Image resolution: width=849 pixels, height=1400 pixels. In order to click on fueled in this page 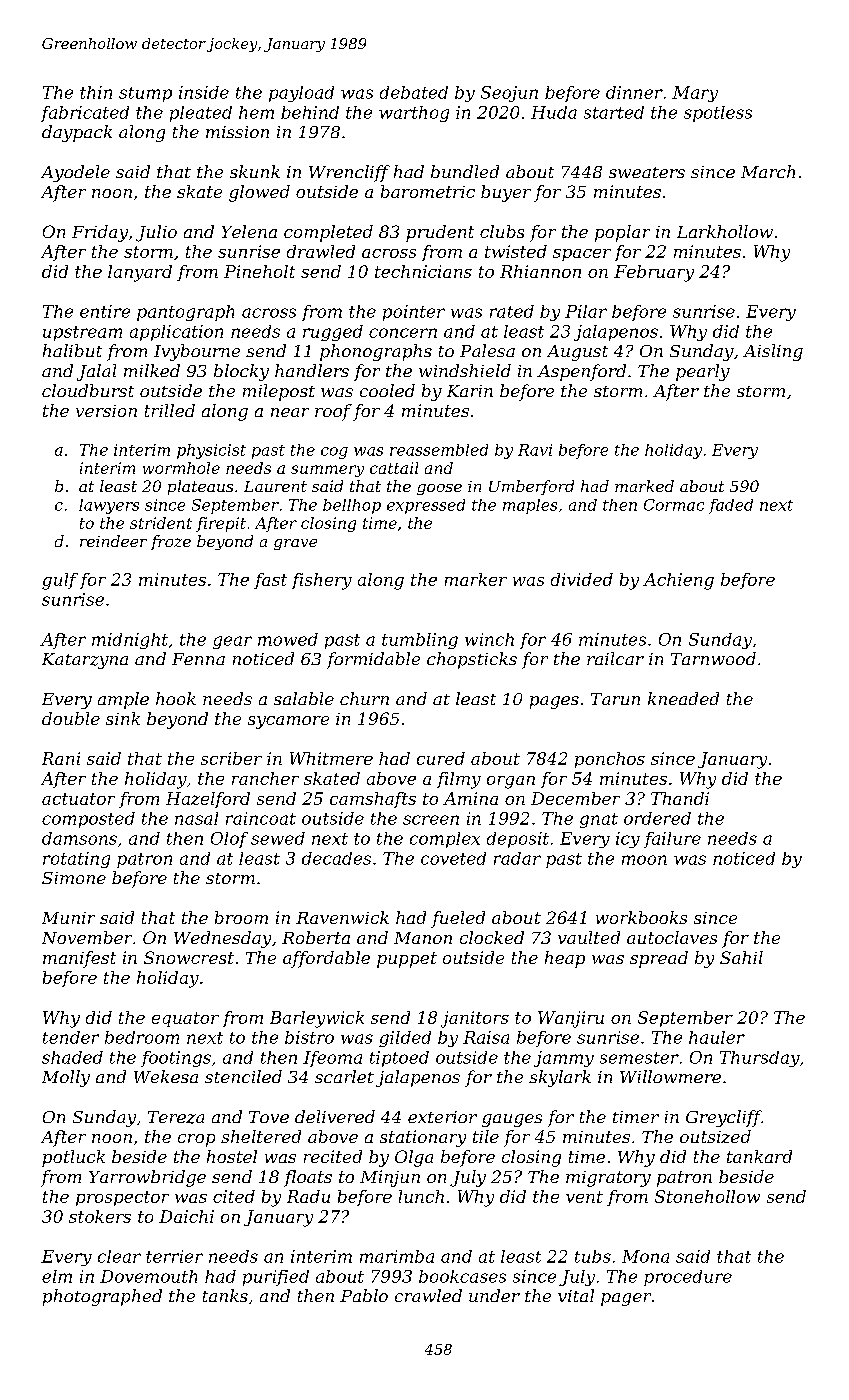, I will do `click(458, 919)`.
